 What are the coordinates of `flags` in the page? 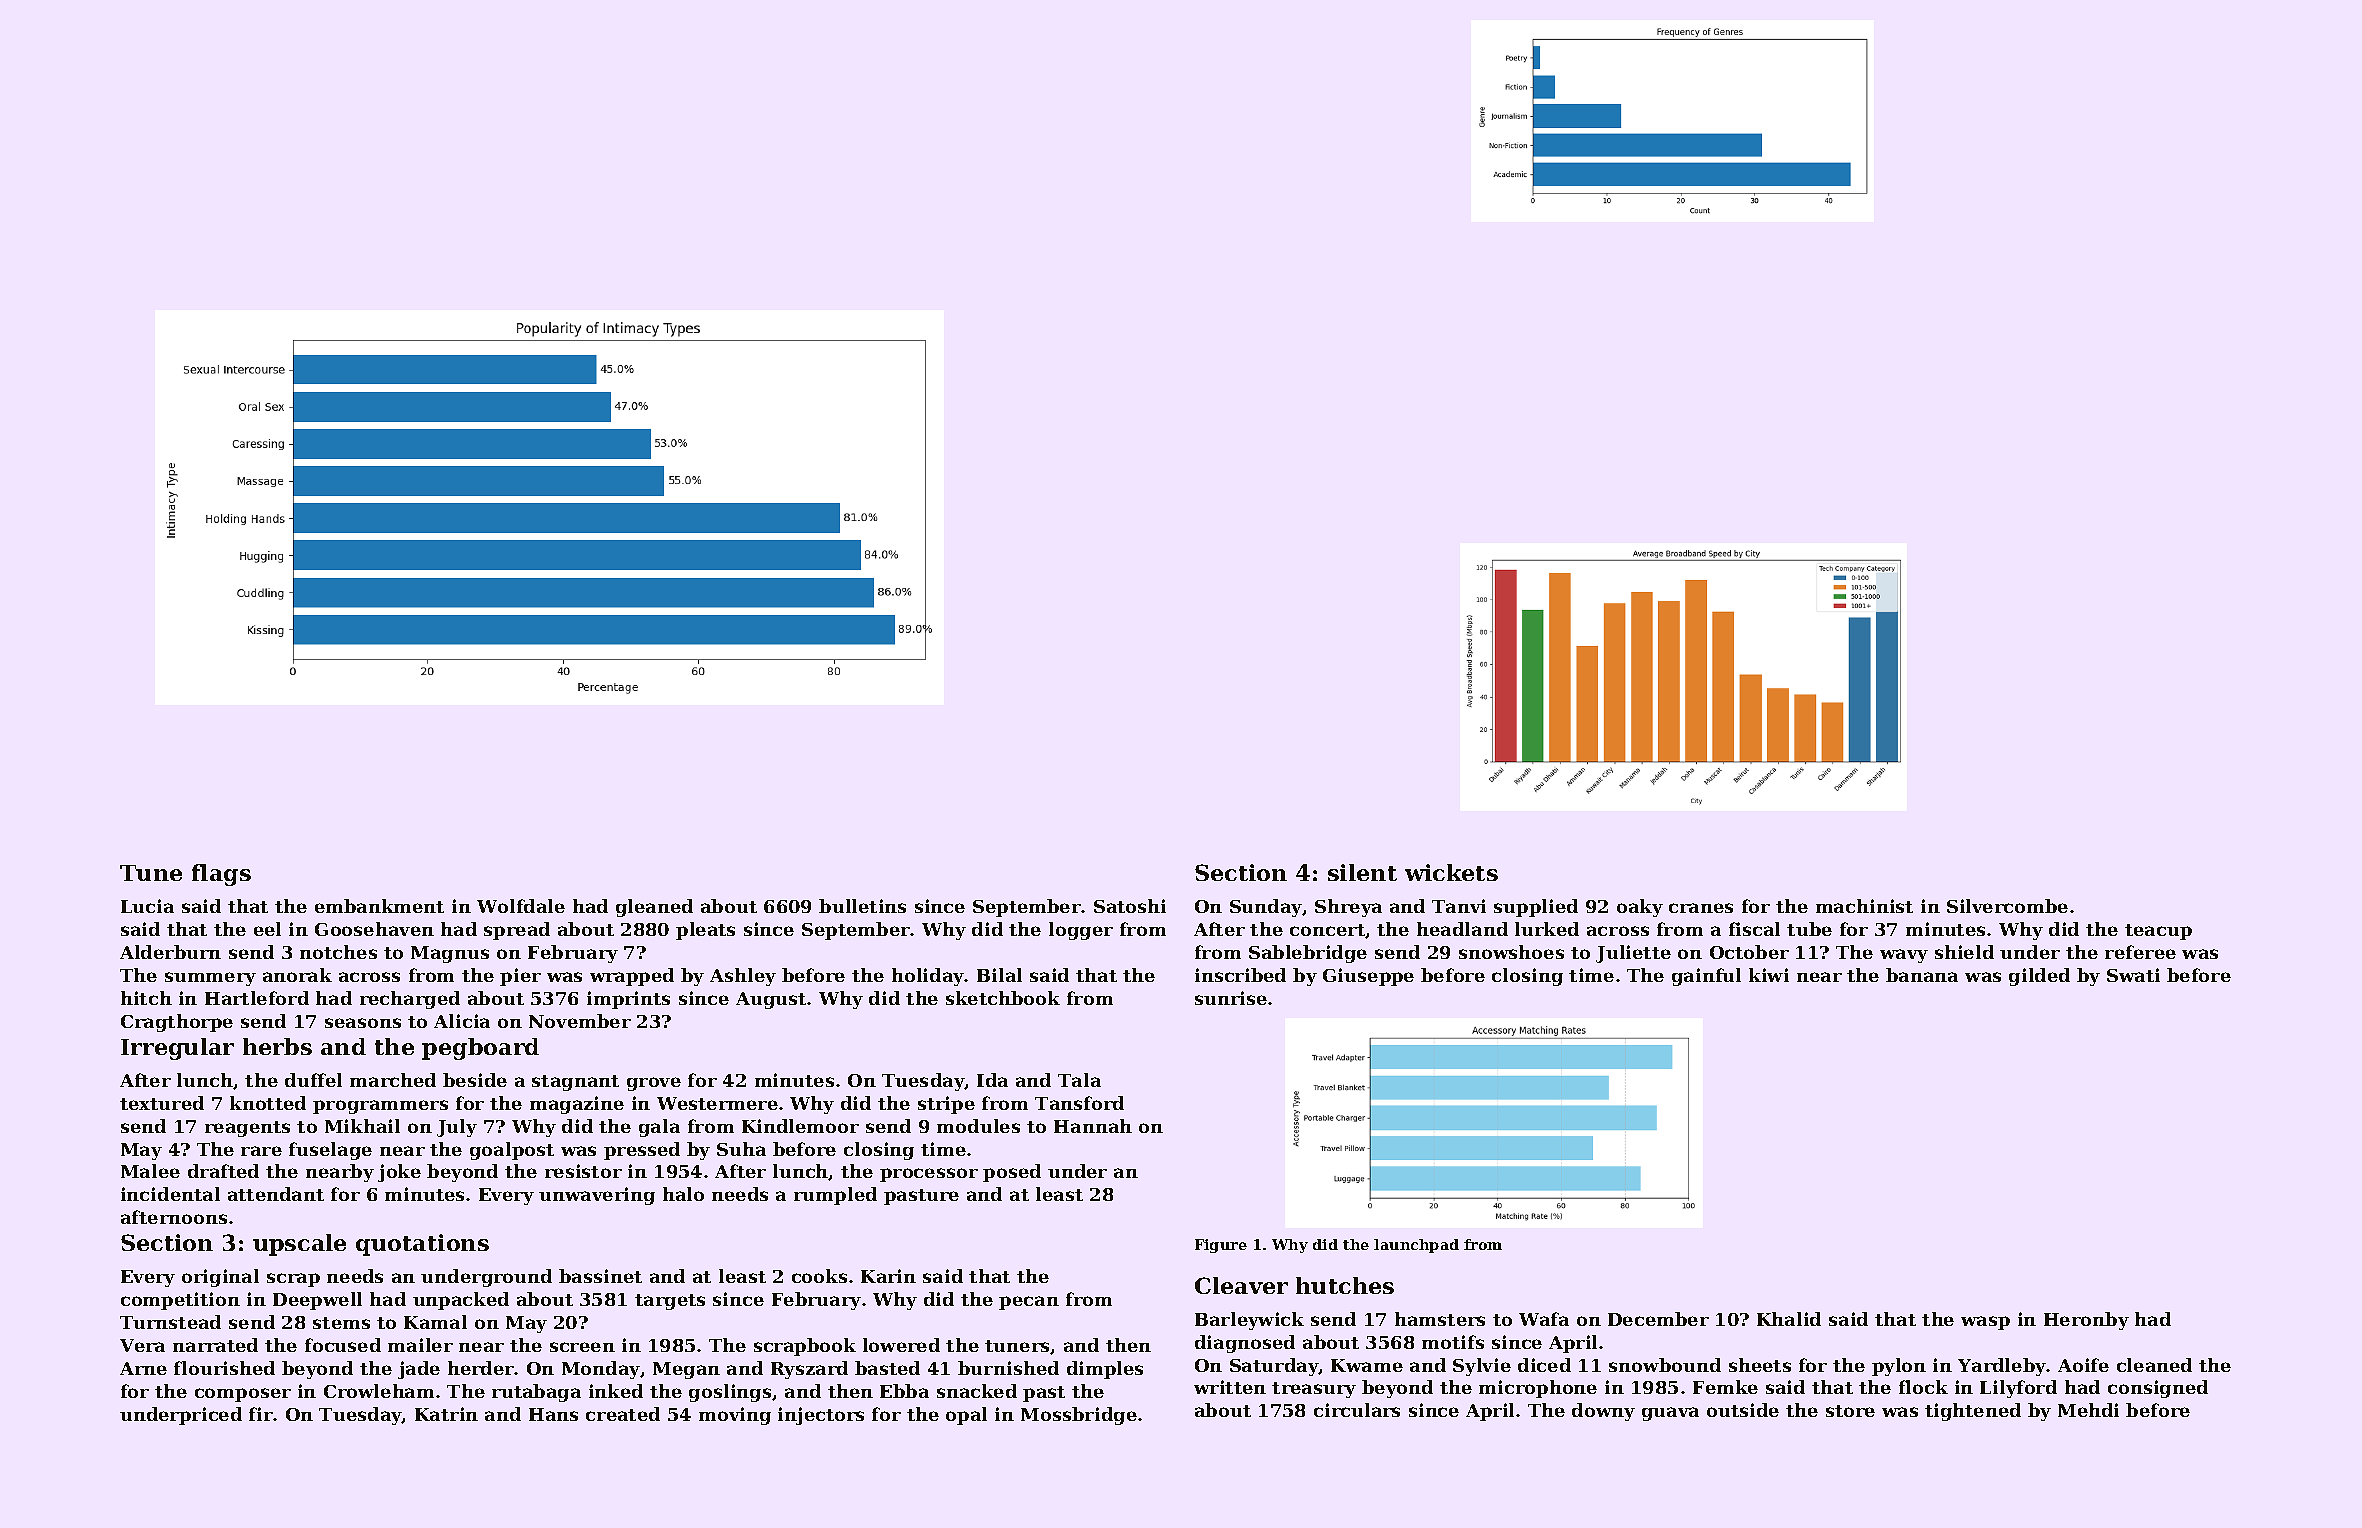 It's located at (221, 875).
